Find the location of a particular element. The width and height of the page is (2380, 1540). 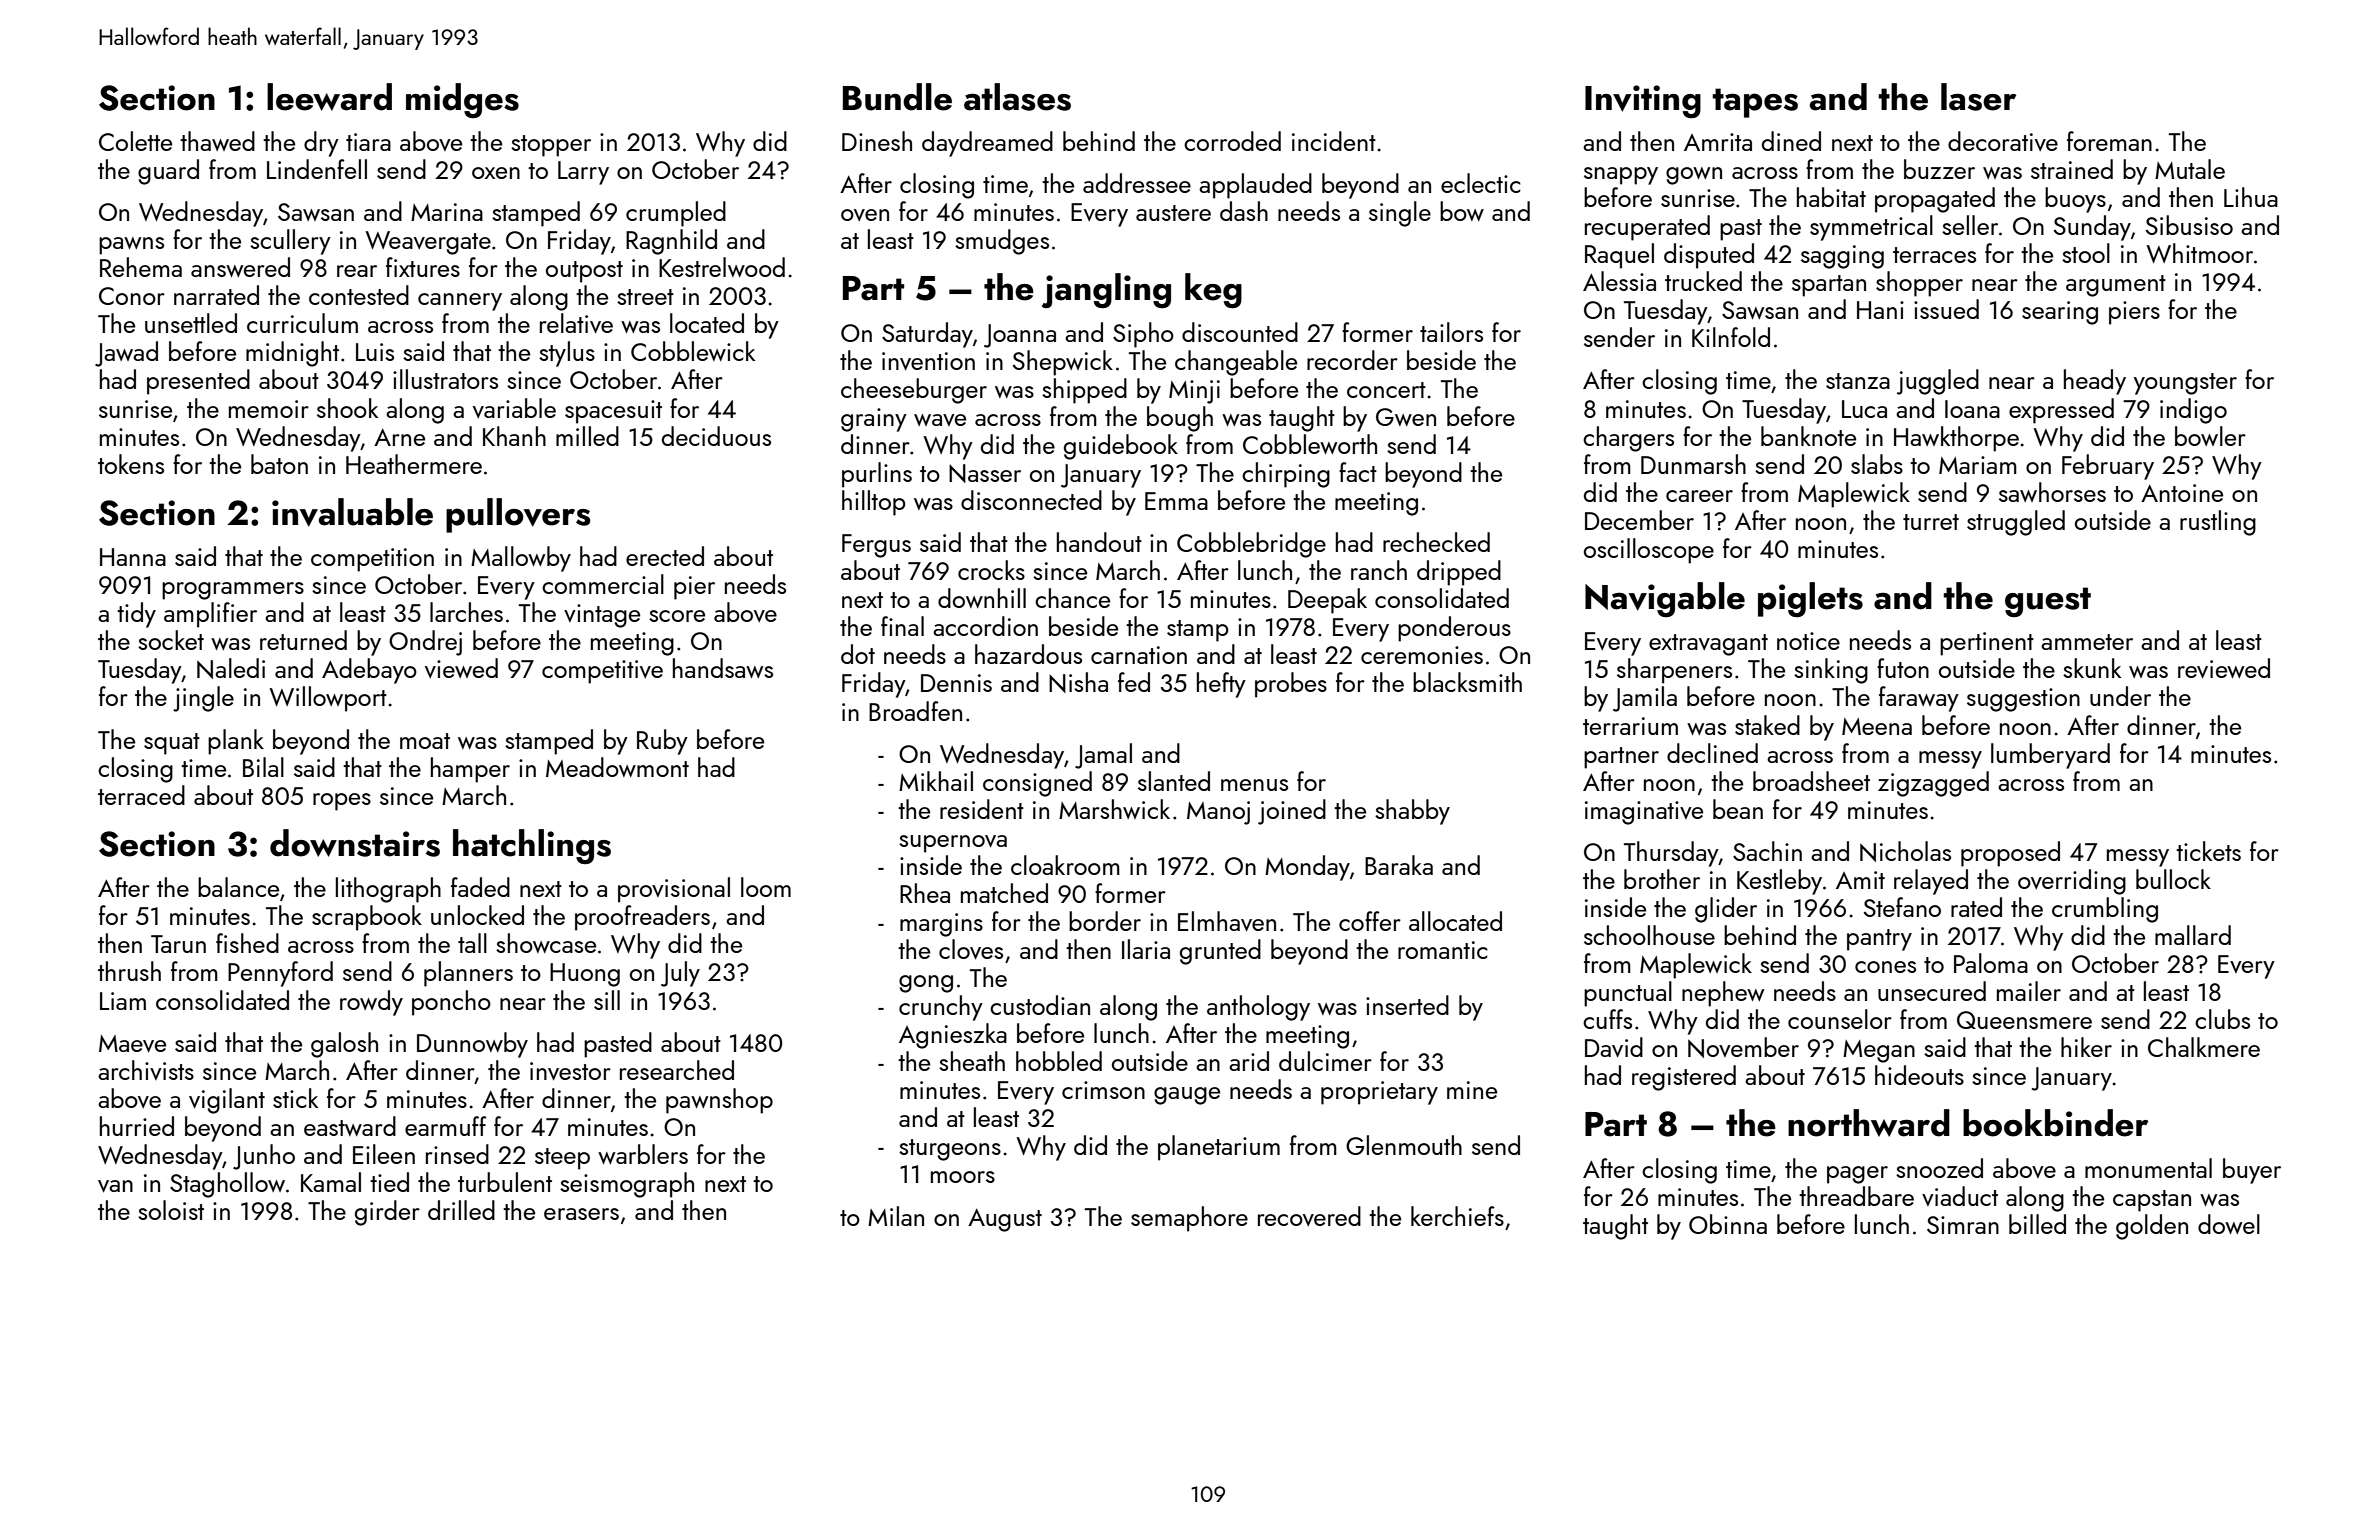

Inviting is located at coordinates (1643, 101).
